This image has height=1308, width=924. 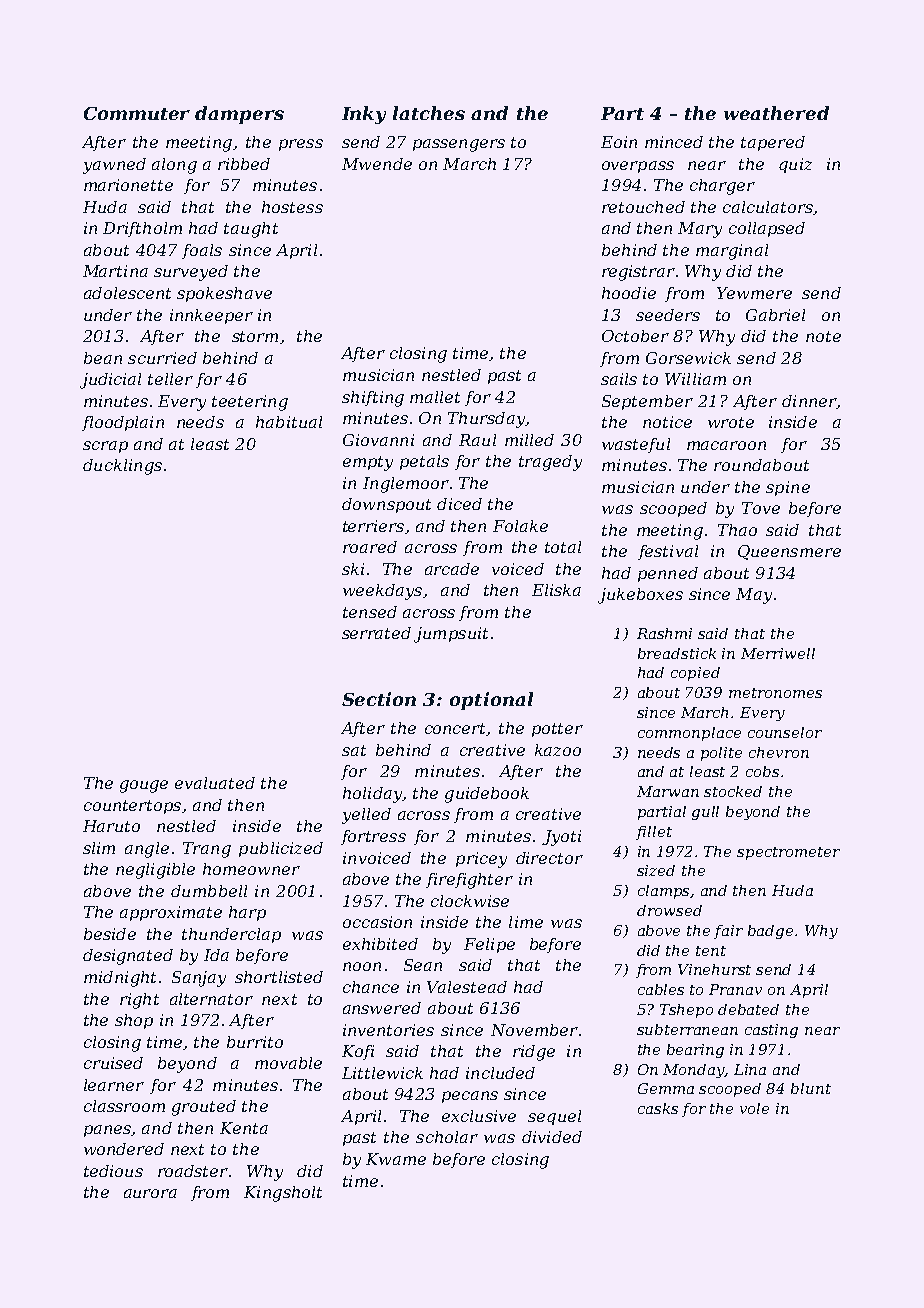 What do you see at coordinates (452, 569) in the image?
I see `arcade` at bounding box center [452, 569].
